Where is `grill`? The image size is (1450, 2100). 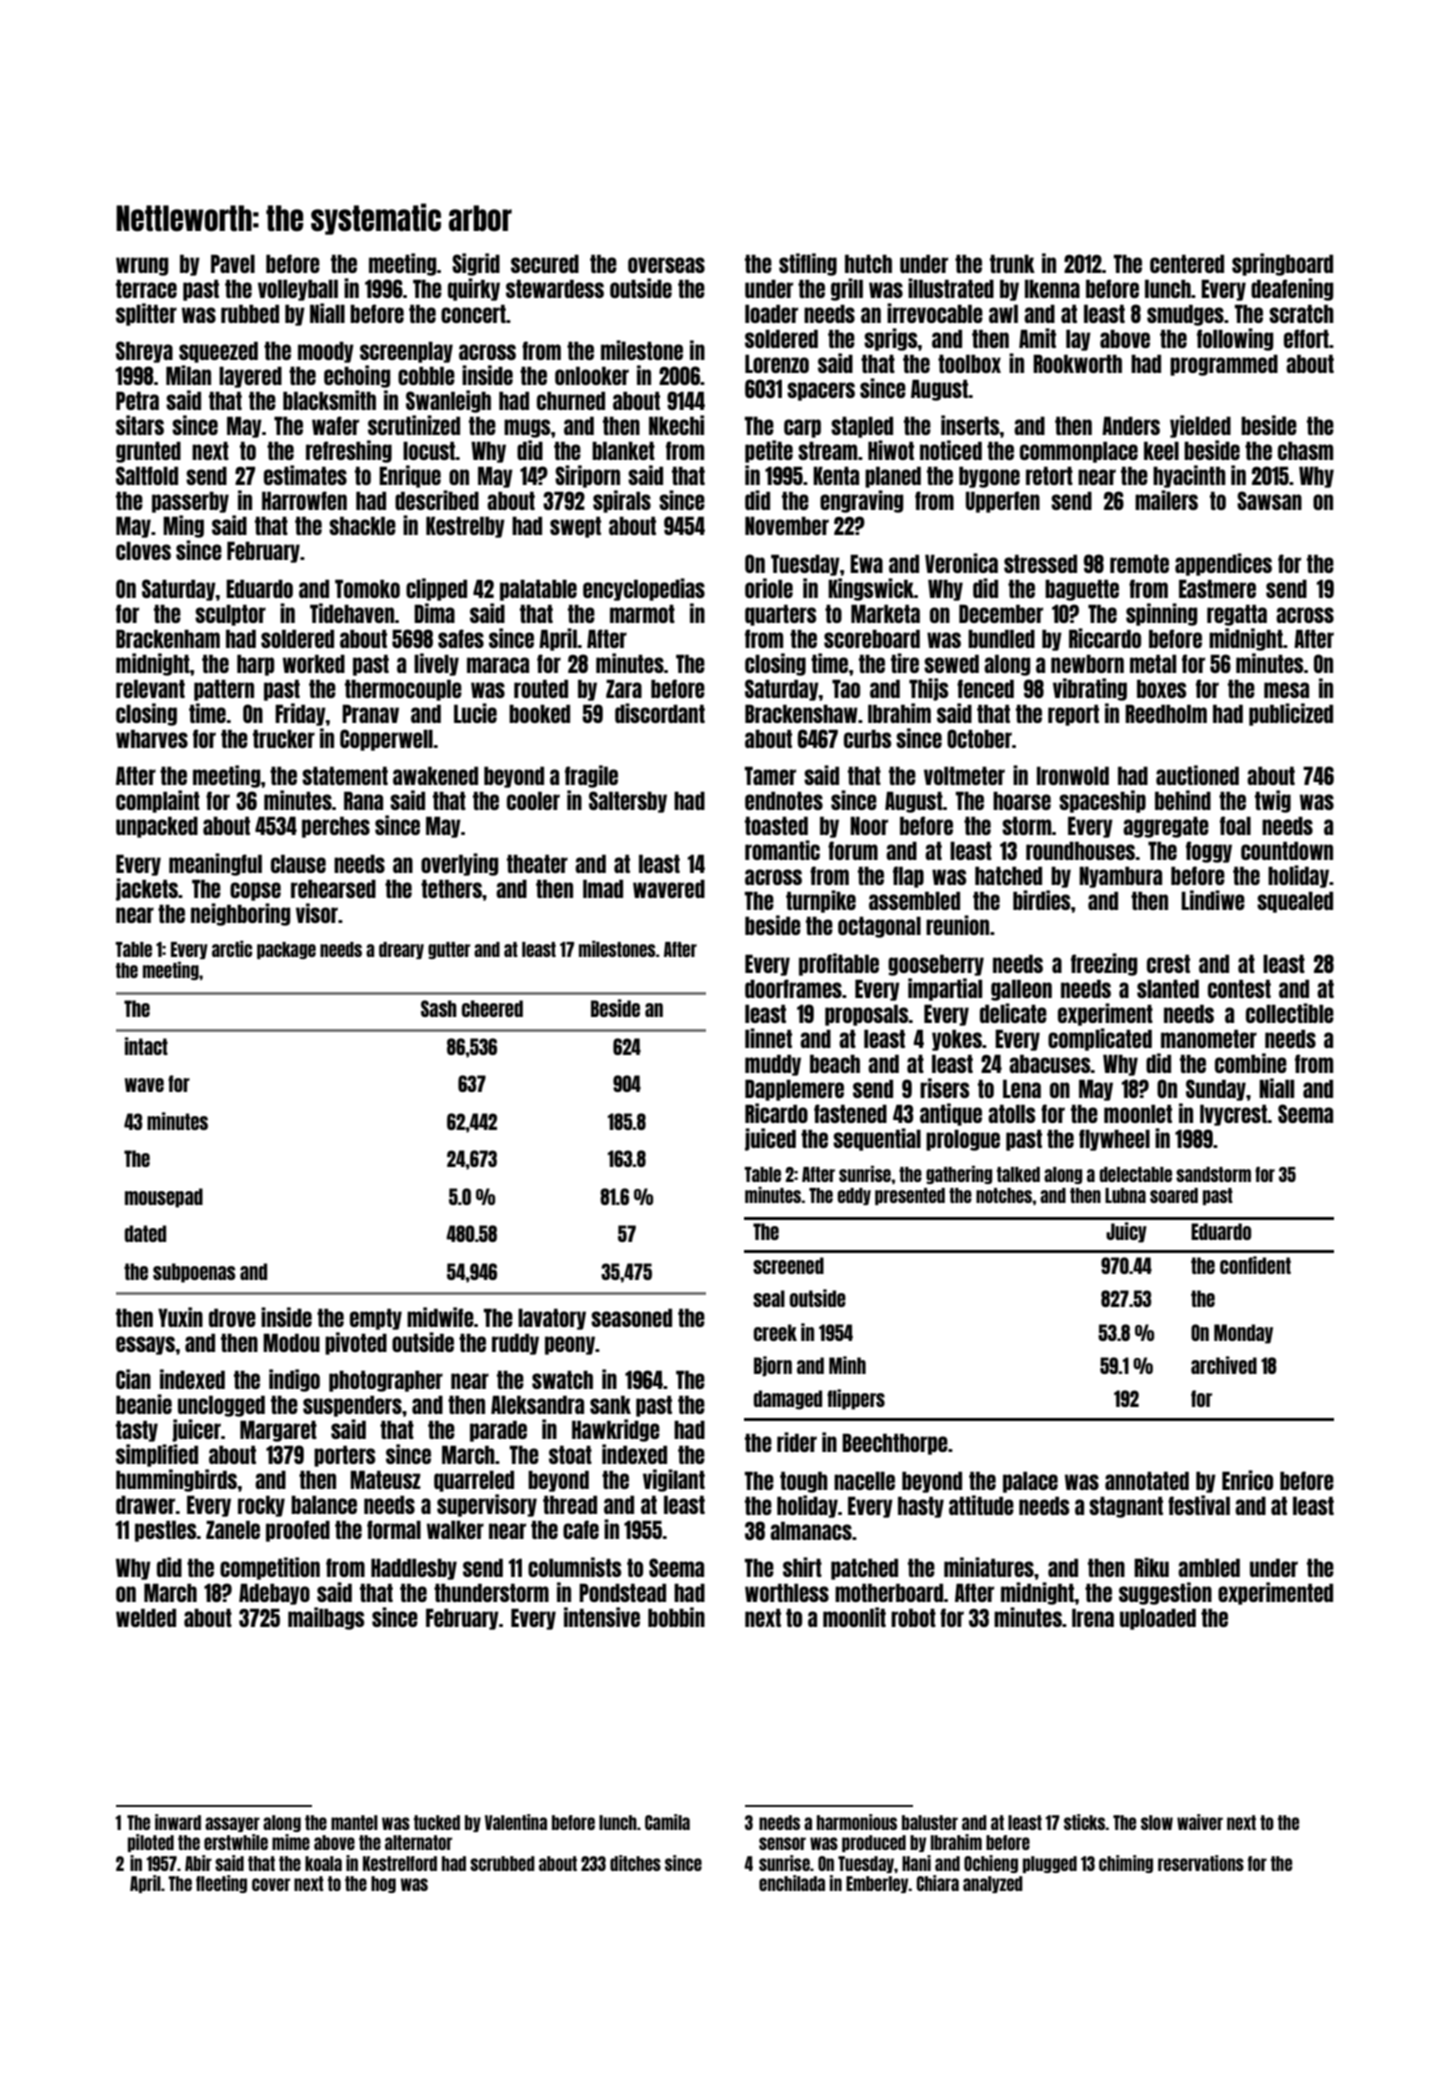 grill is located at coordinates (847, 289).
